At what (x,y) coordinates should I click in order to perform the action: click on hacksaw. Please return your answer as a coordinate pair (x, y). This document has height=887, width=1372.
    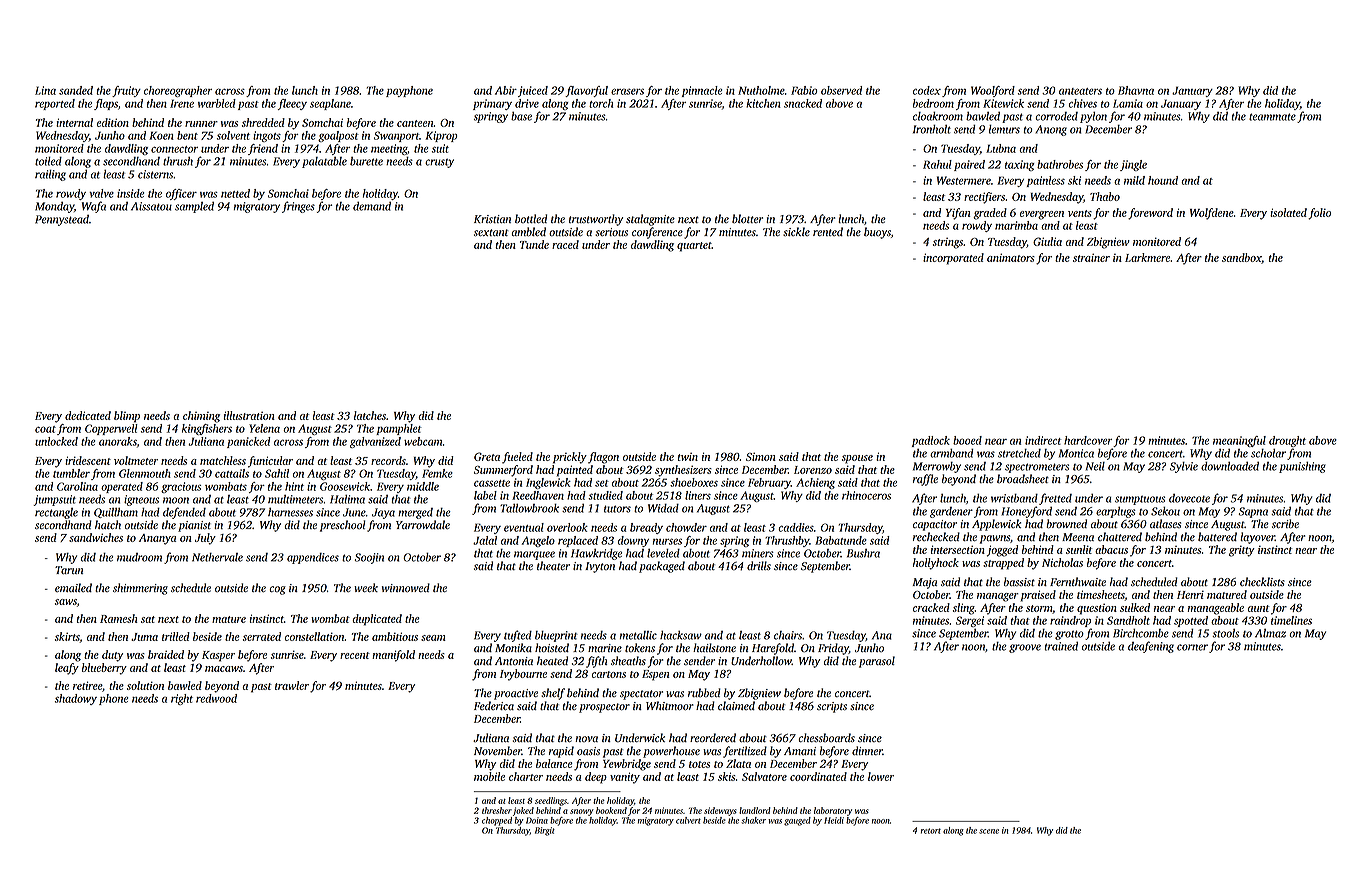
    Looking at the image, I should click on (681, 635).
